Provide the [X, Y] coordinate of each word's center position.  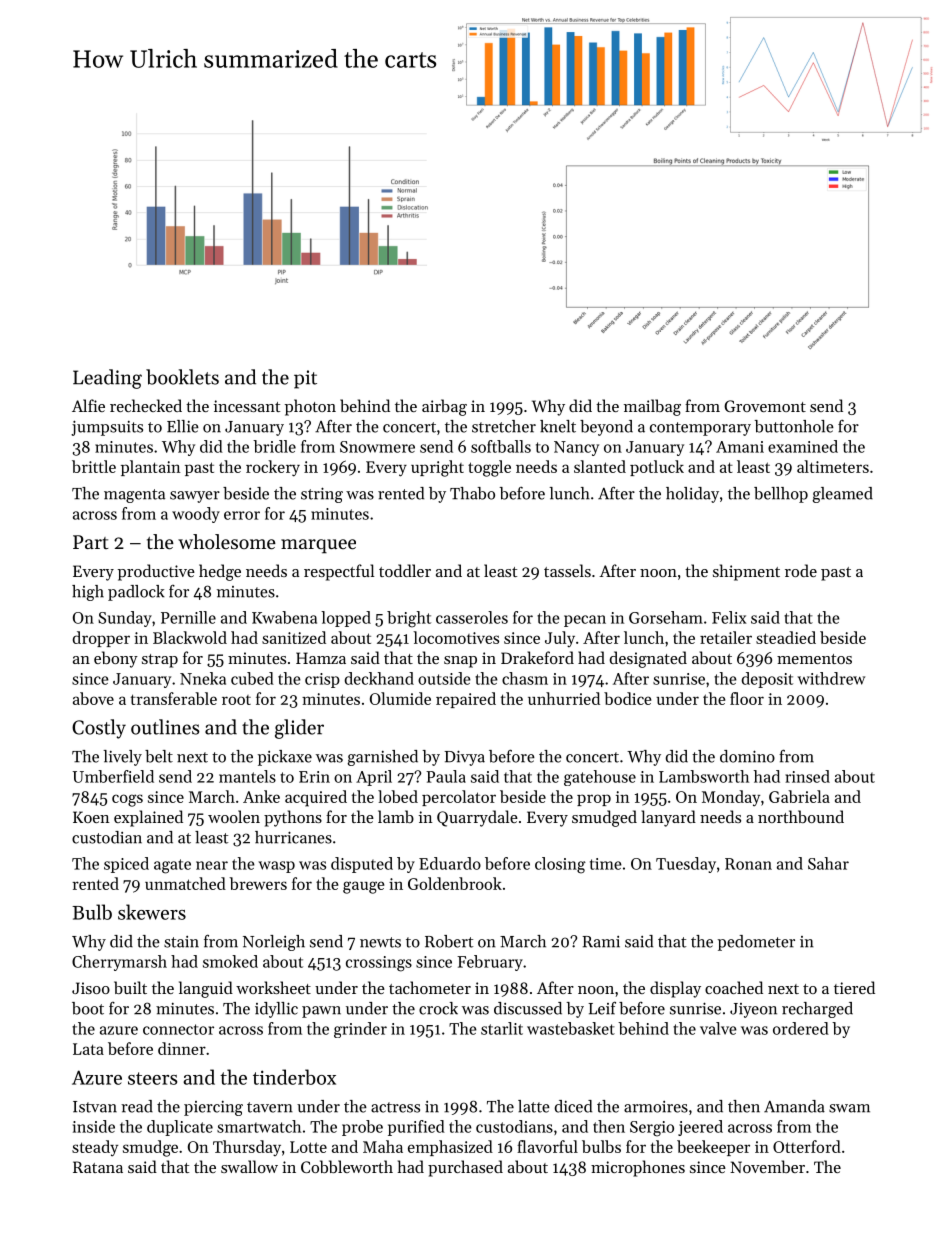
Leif [602, 1008]
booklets [182, 377]
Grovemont [765, 406]
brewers [258, 883]
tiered [854, 987]
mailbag [652, 407]
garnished [382, 758]
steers [152, 1078]
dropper [101, 639]
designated [648, 659]
